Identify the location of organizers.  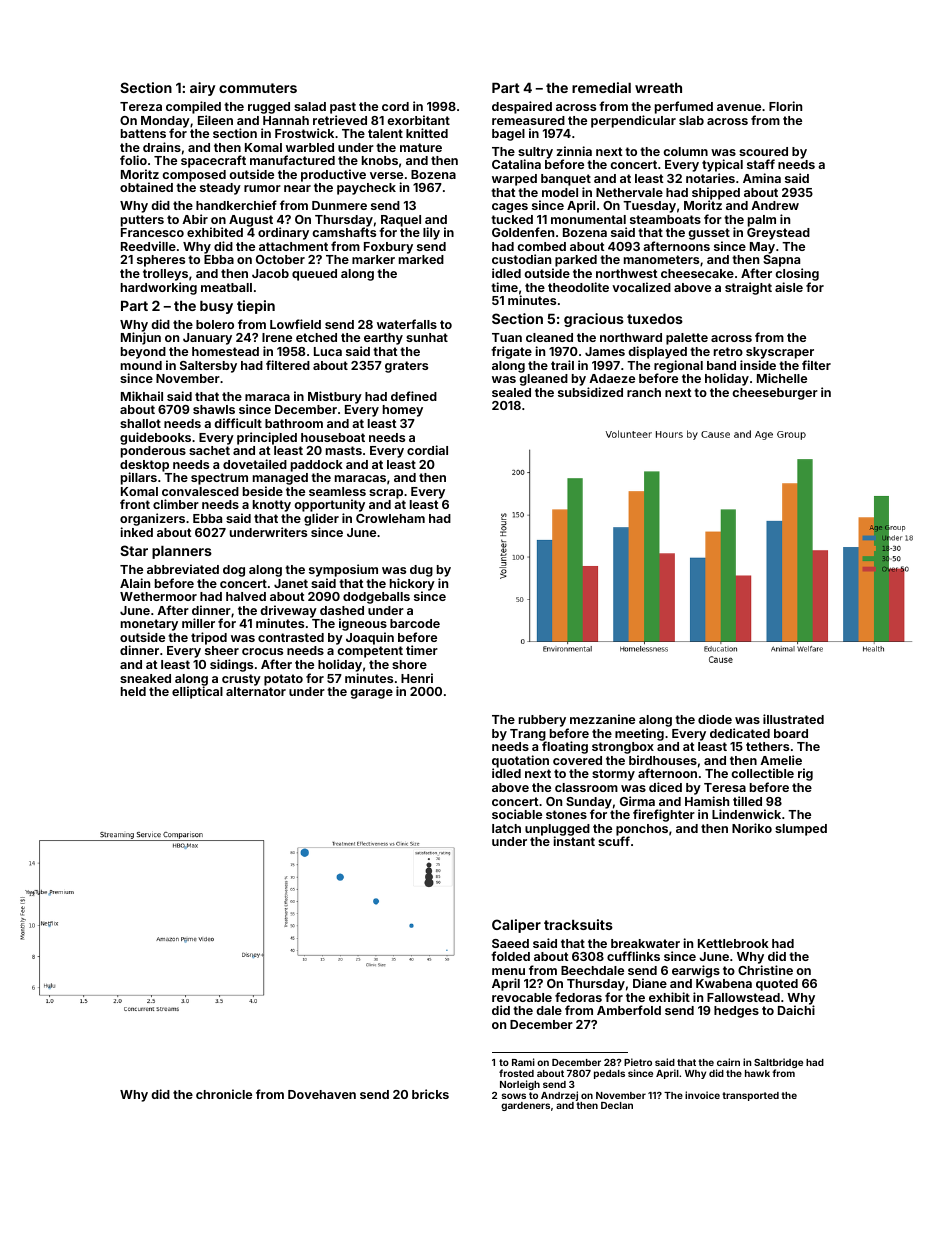
(152, 519).
